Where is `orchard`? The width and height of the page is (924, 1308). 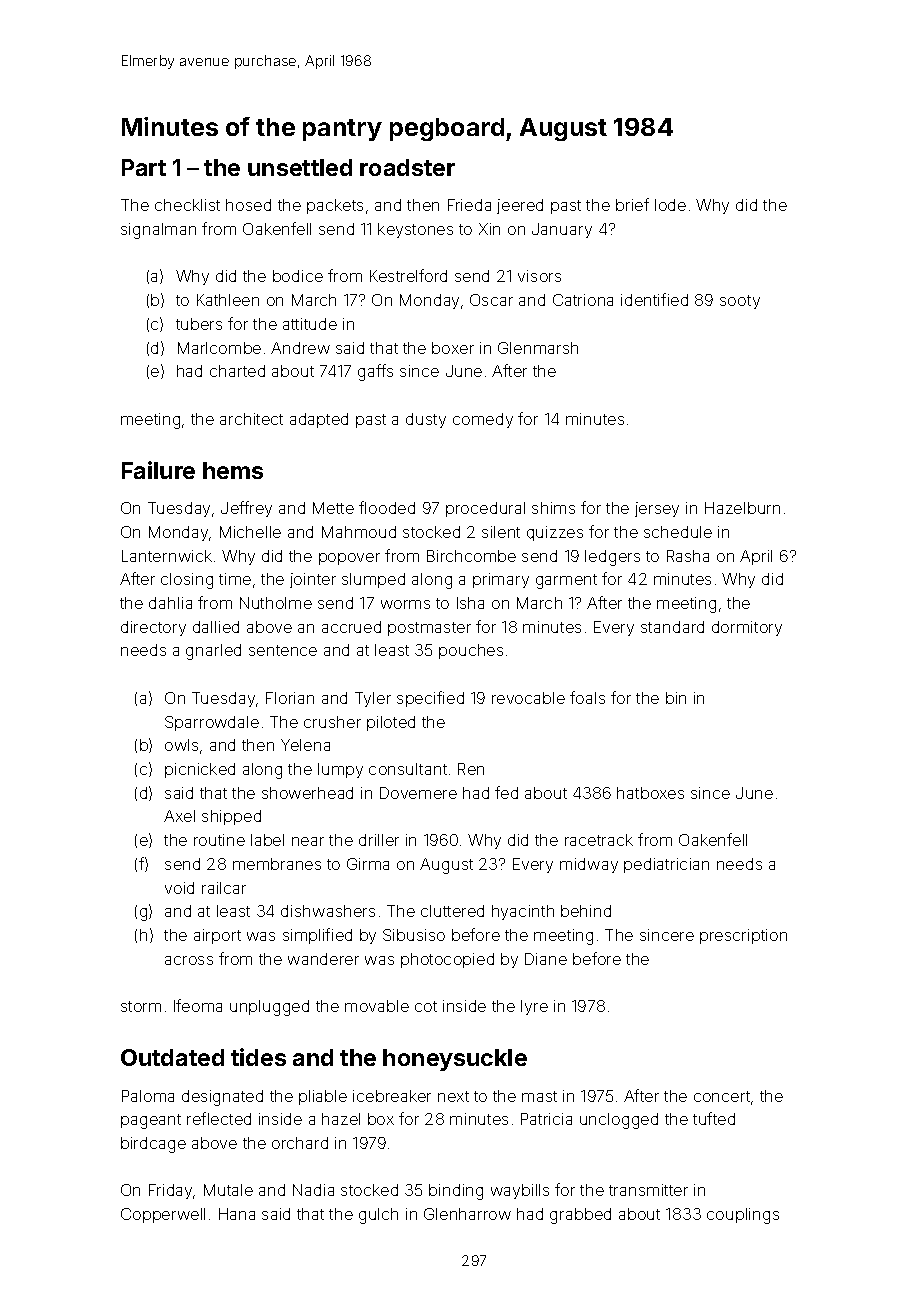
orchard is located at coordinates (300, 1143).
